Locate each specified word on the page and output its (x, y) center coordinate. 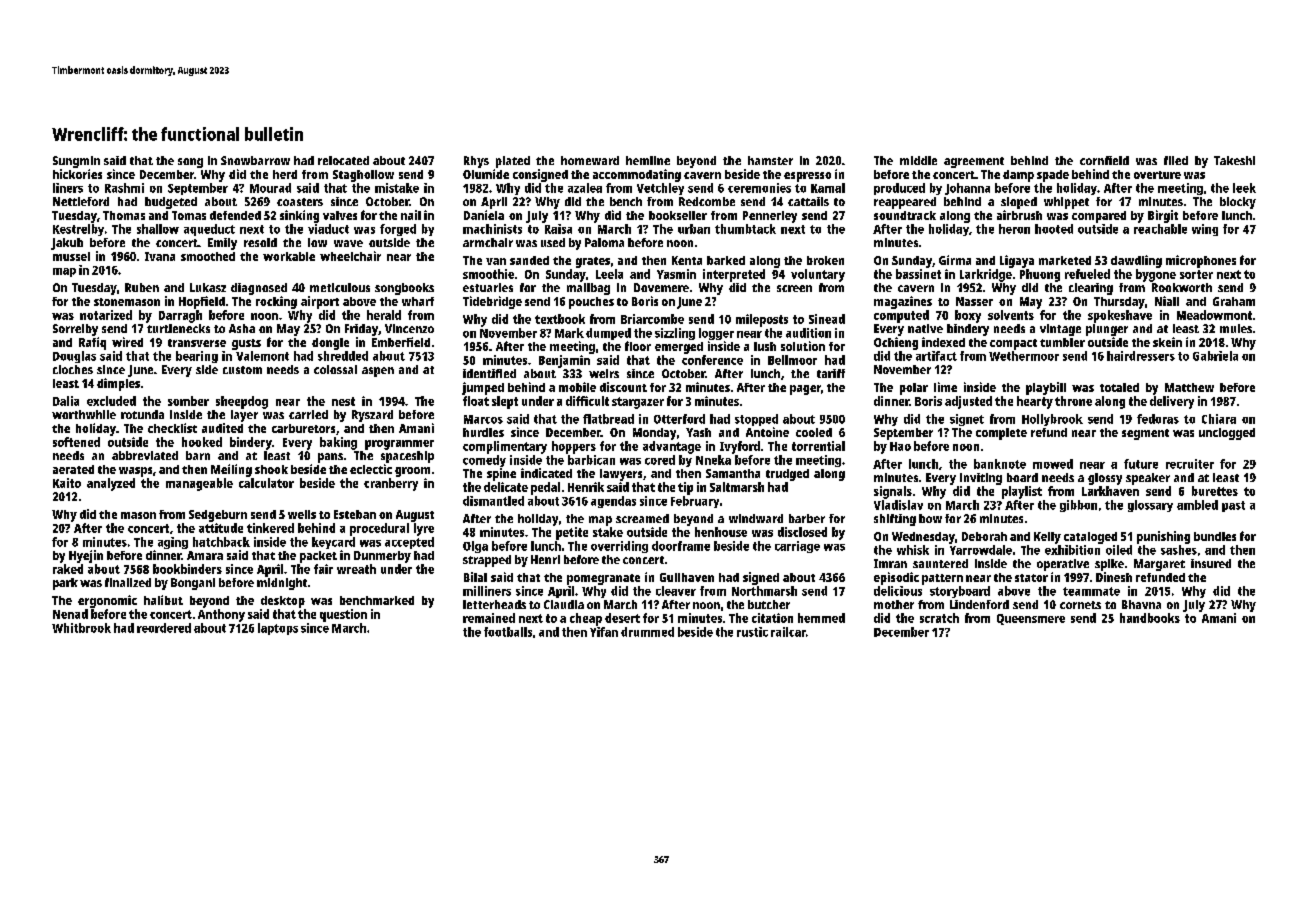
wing (1205, 230)
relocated (343, 160)
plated (513, 162)
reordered (164, 628)
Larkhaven (1110, 491)
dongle (330, 344)
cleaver (676, 591)
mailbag (588, 289)
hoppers (574, 447)
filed (1176, 160)
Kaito (67, 483)
